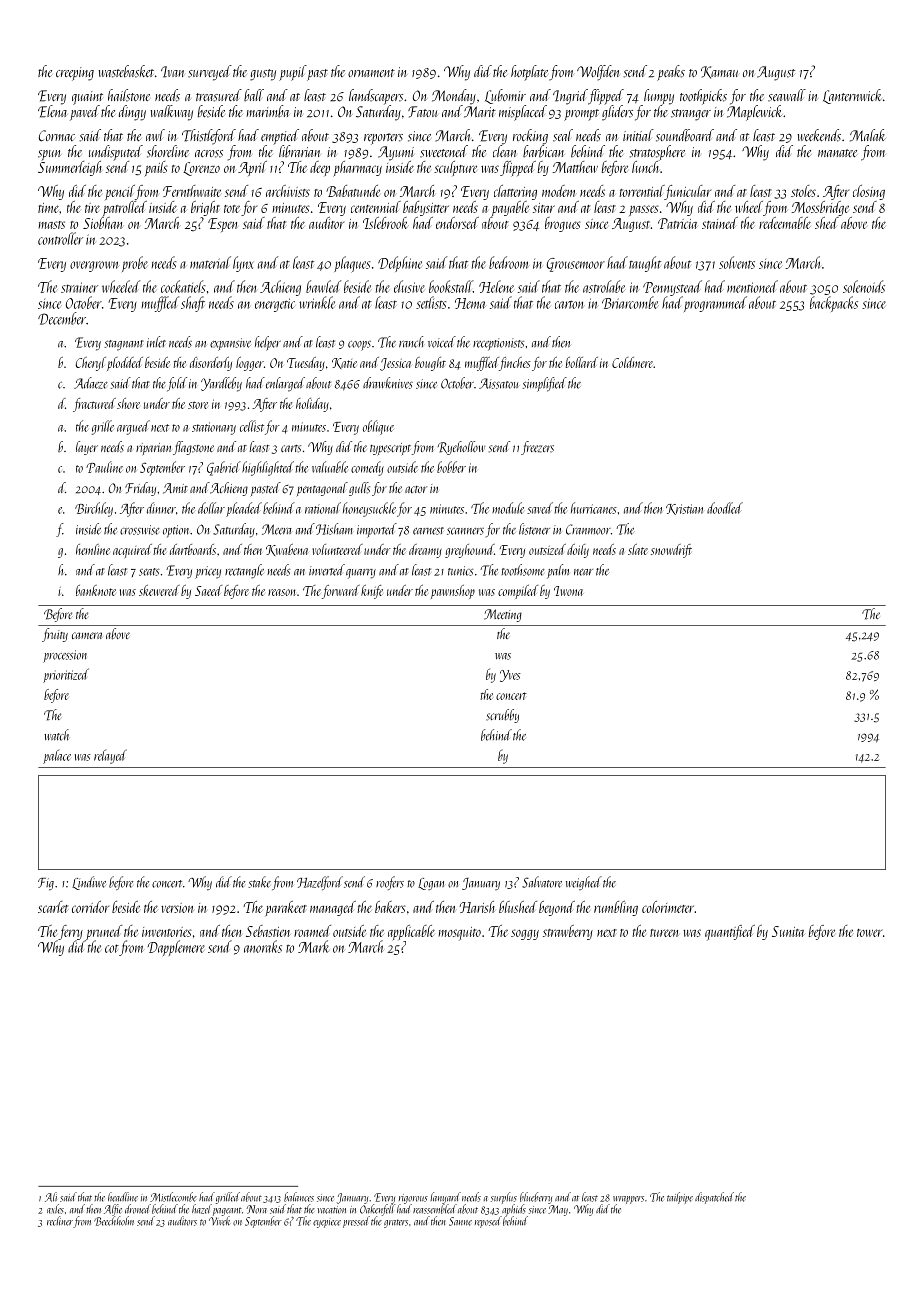 The height and width of the screenshot is (1308, 924). I want to click on Ingrid, so click(570, 97).
